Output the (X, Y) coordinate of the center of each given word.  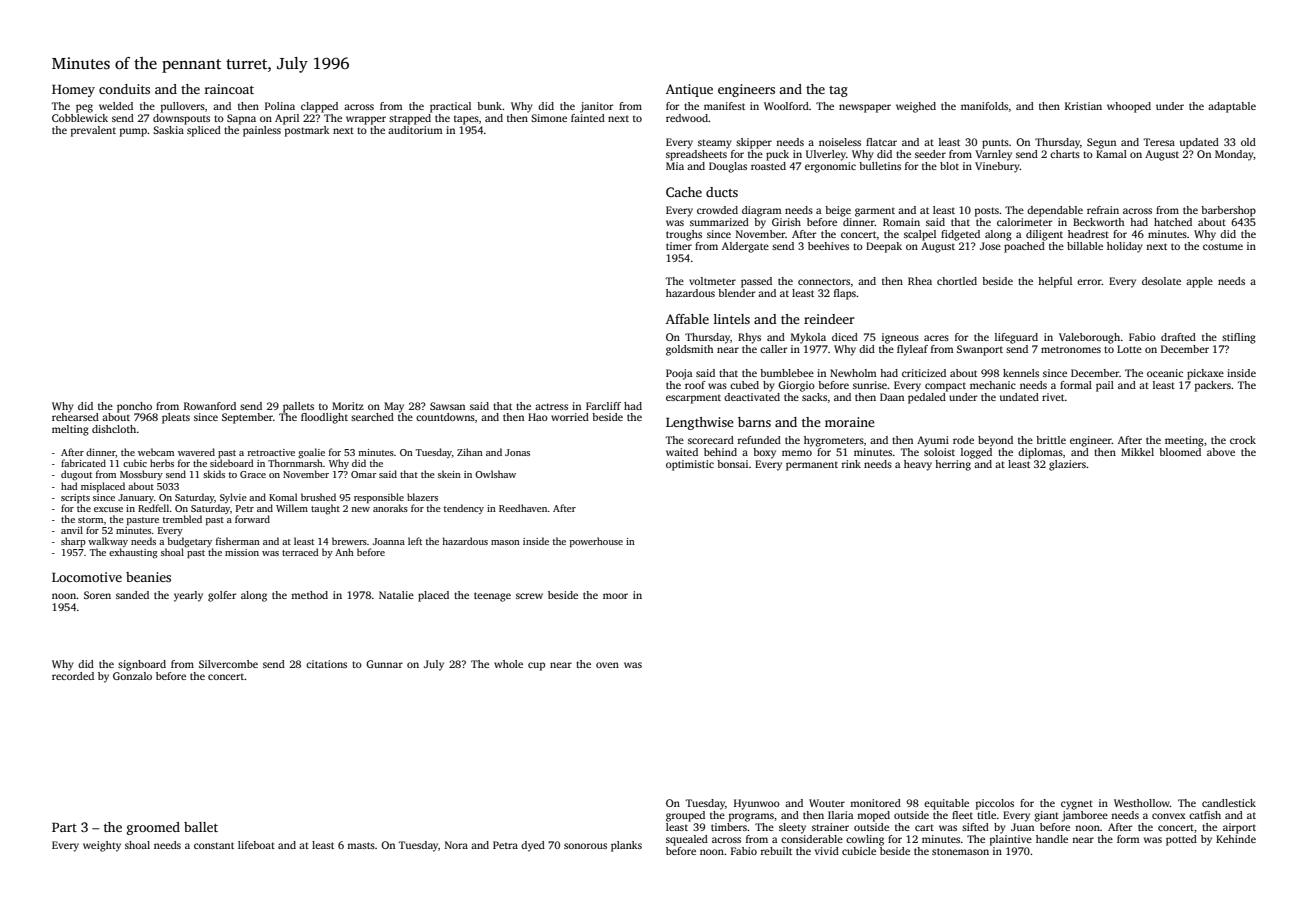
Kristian (1083, 106)
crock (1243, 440)
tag (838, 91)
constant (214, 845)
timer (679, 246)
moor (615, 596)
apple (1199, 282)
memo (797, 453)
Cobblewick (80, 118)
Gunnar (384, 664)
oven (607, 665)
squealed (687, 840)
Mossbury (141, 475)
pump (133, 132)
